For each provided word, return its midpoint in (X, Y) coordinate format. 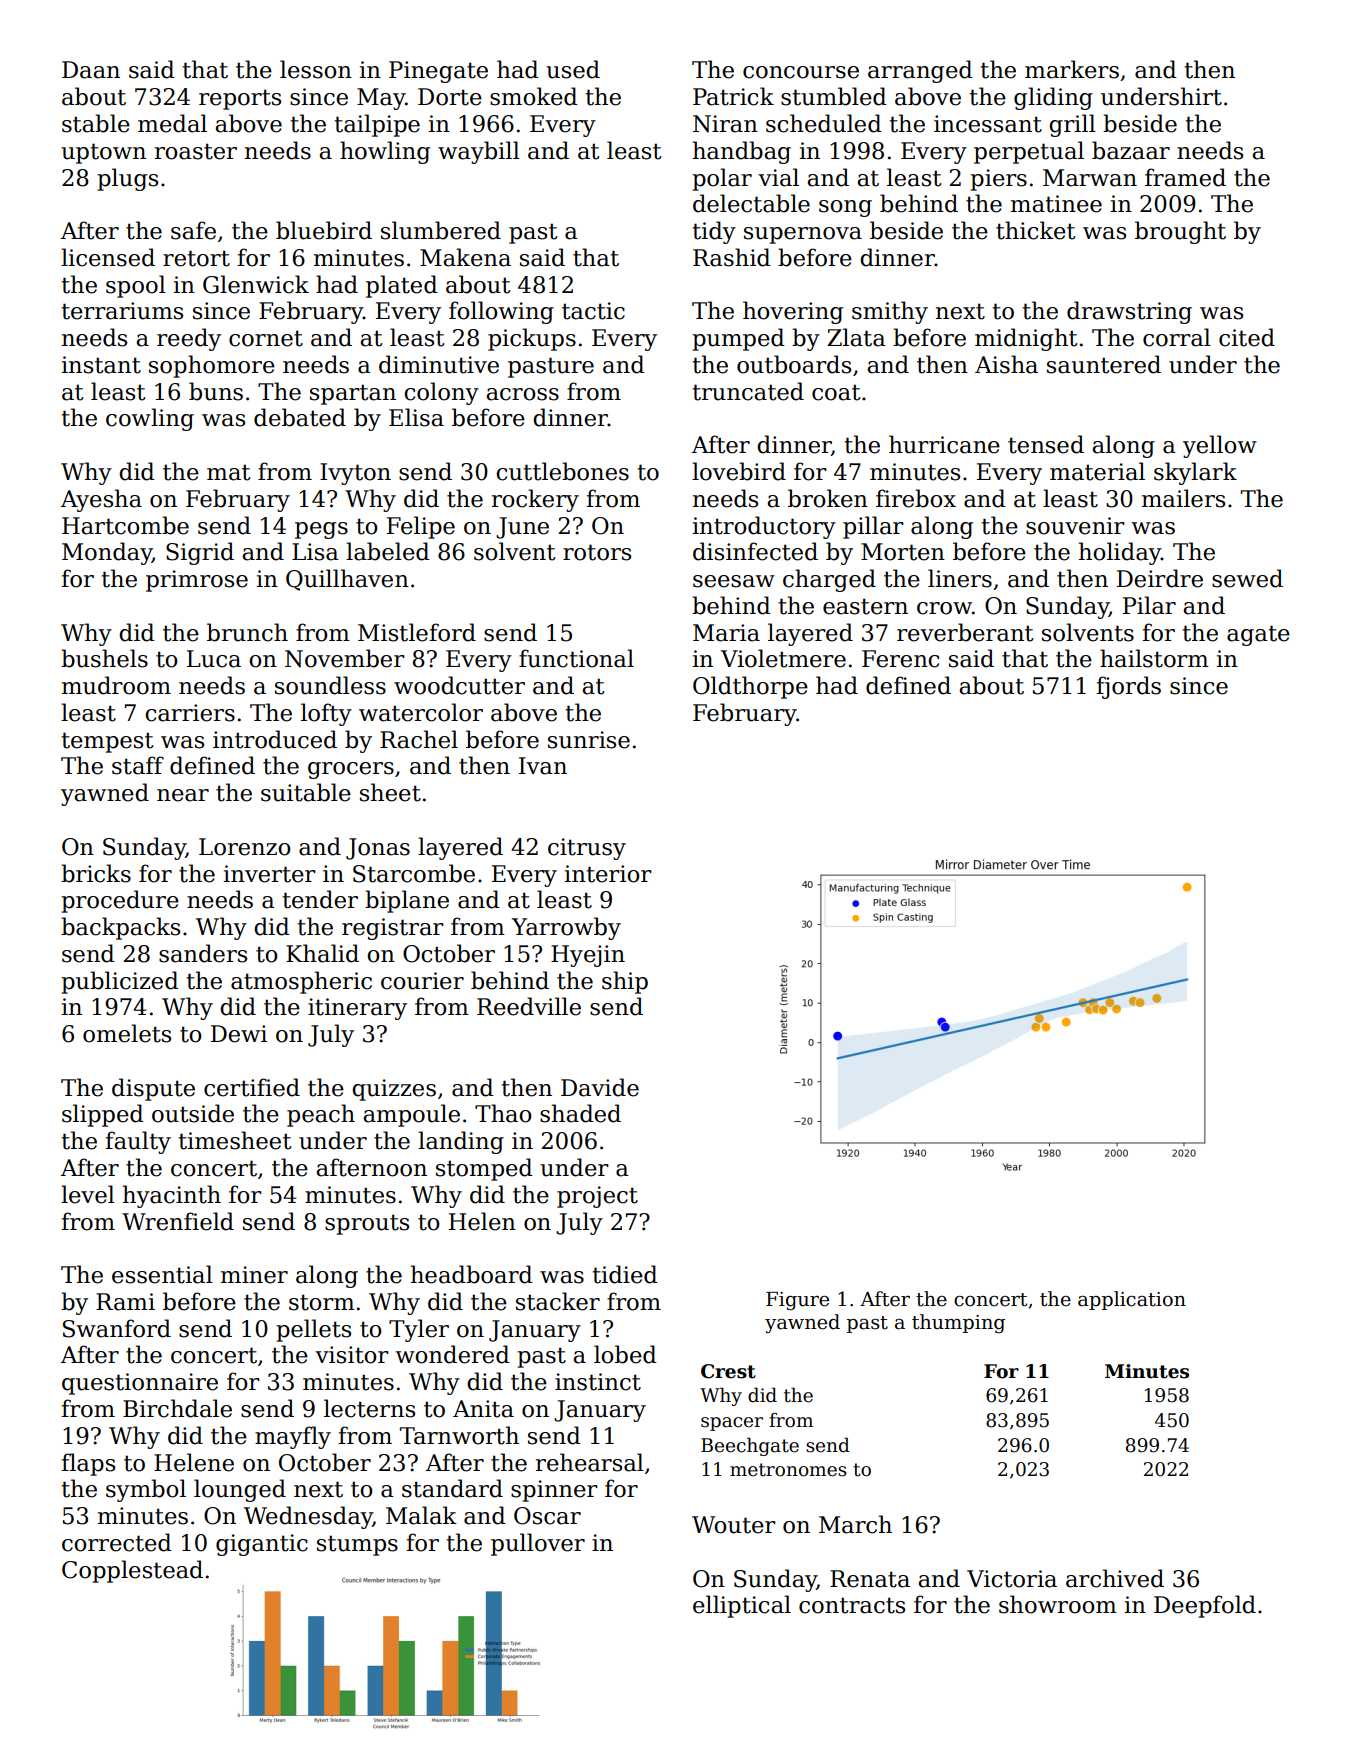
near (183, 795)
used (573, 69)
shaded (580, 1113)
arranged (920, 71)
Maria (726, 633)
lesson (316, 69)
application (1132, 1300)
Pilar (1149, 605)
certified (252, 1087)
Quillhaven (347, 580)
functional (576, 658)
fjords (1128, 687)
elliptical (742, 1606)
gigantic (262, 1545)
